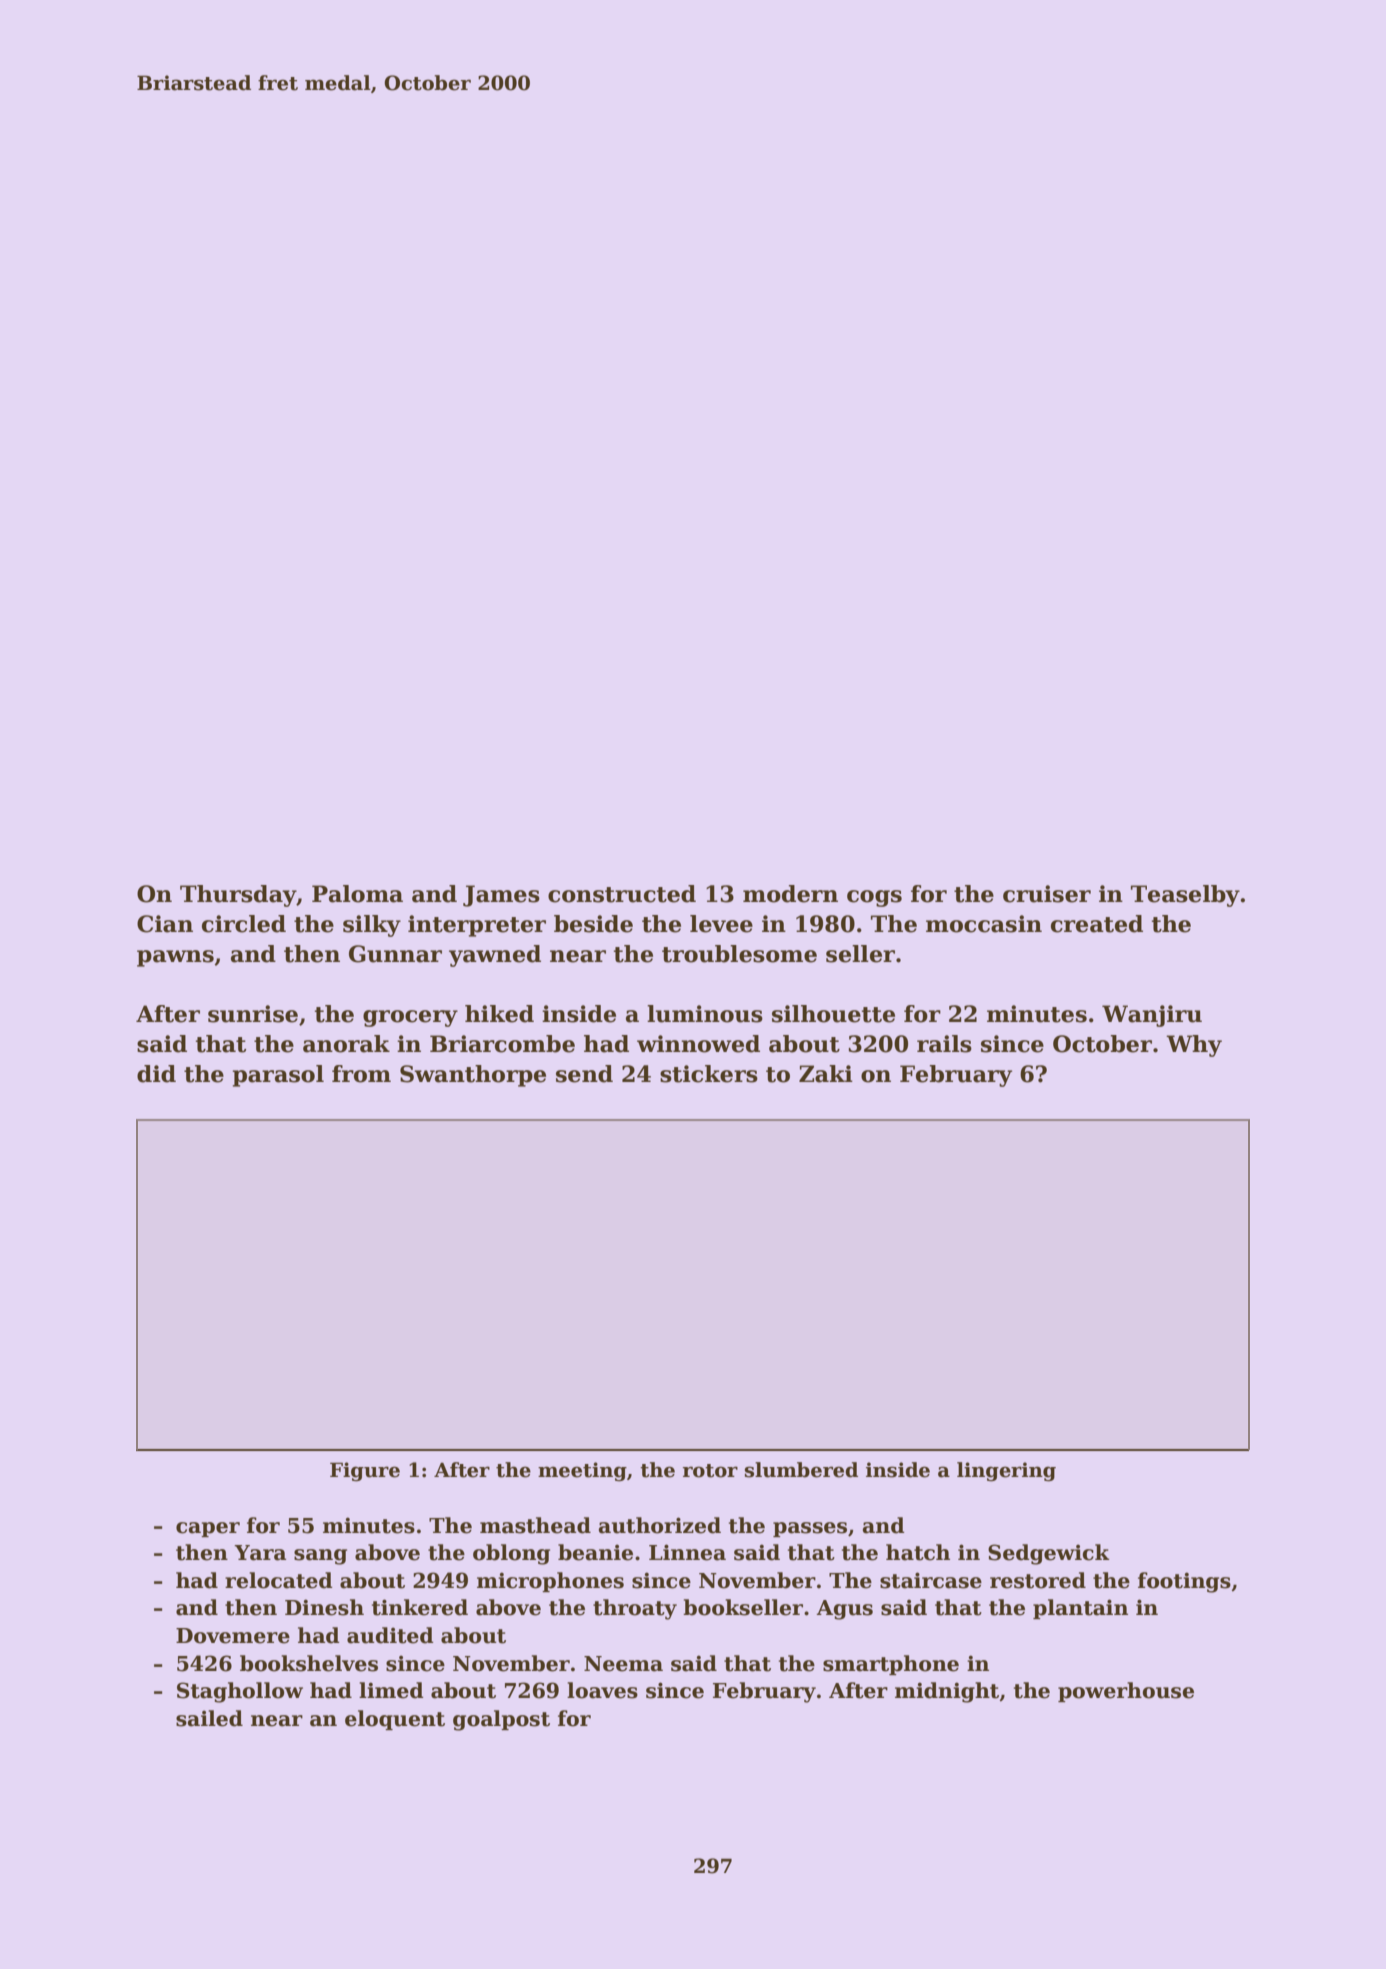  I want to click on caper, so click(208, 1529).
